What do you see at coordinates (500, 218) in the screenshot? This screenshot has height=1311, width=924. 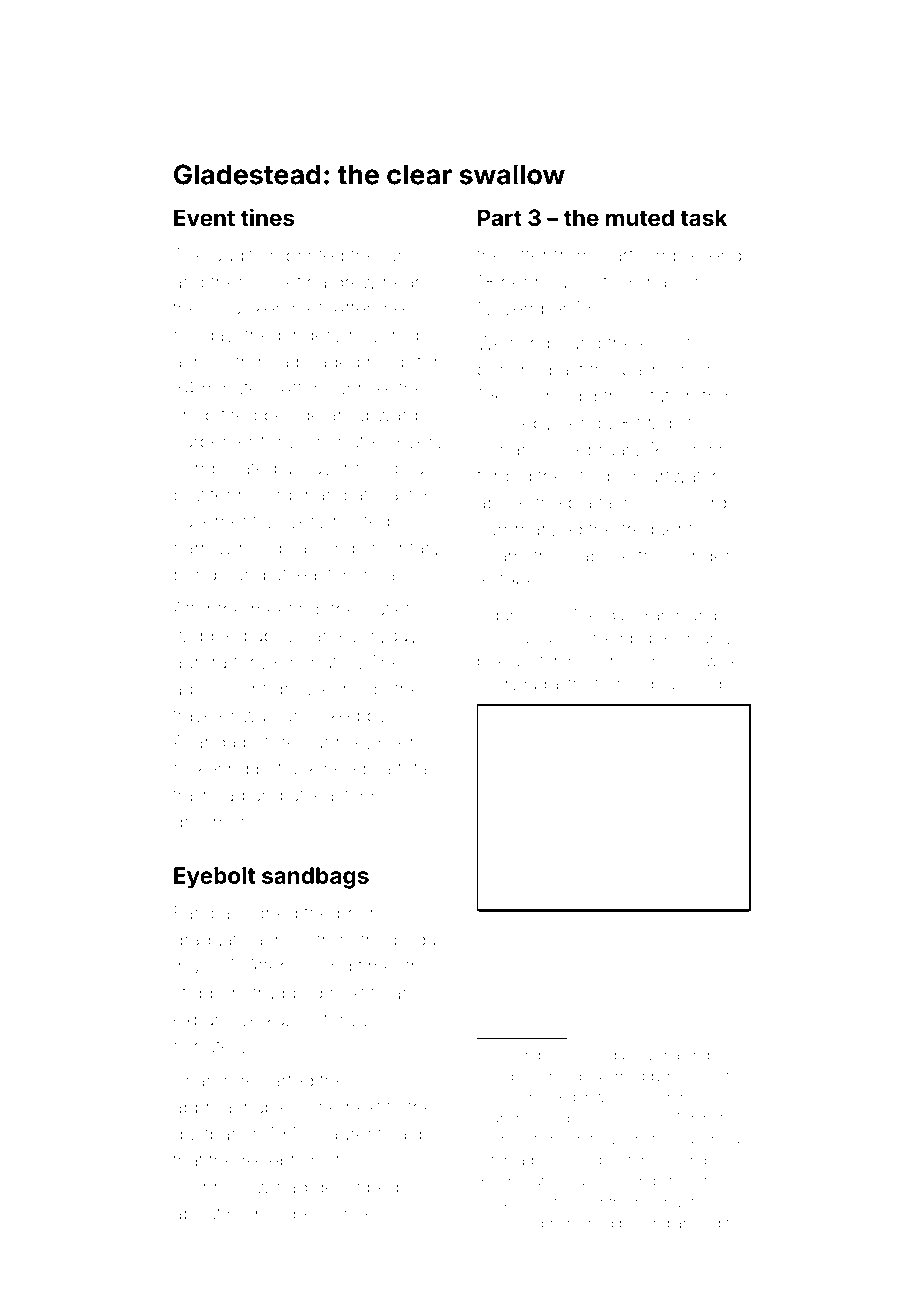 I see `Part` at bounding box center [500, 218].
